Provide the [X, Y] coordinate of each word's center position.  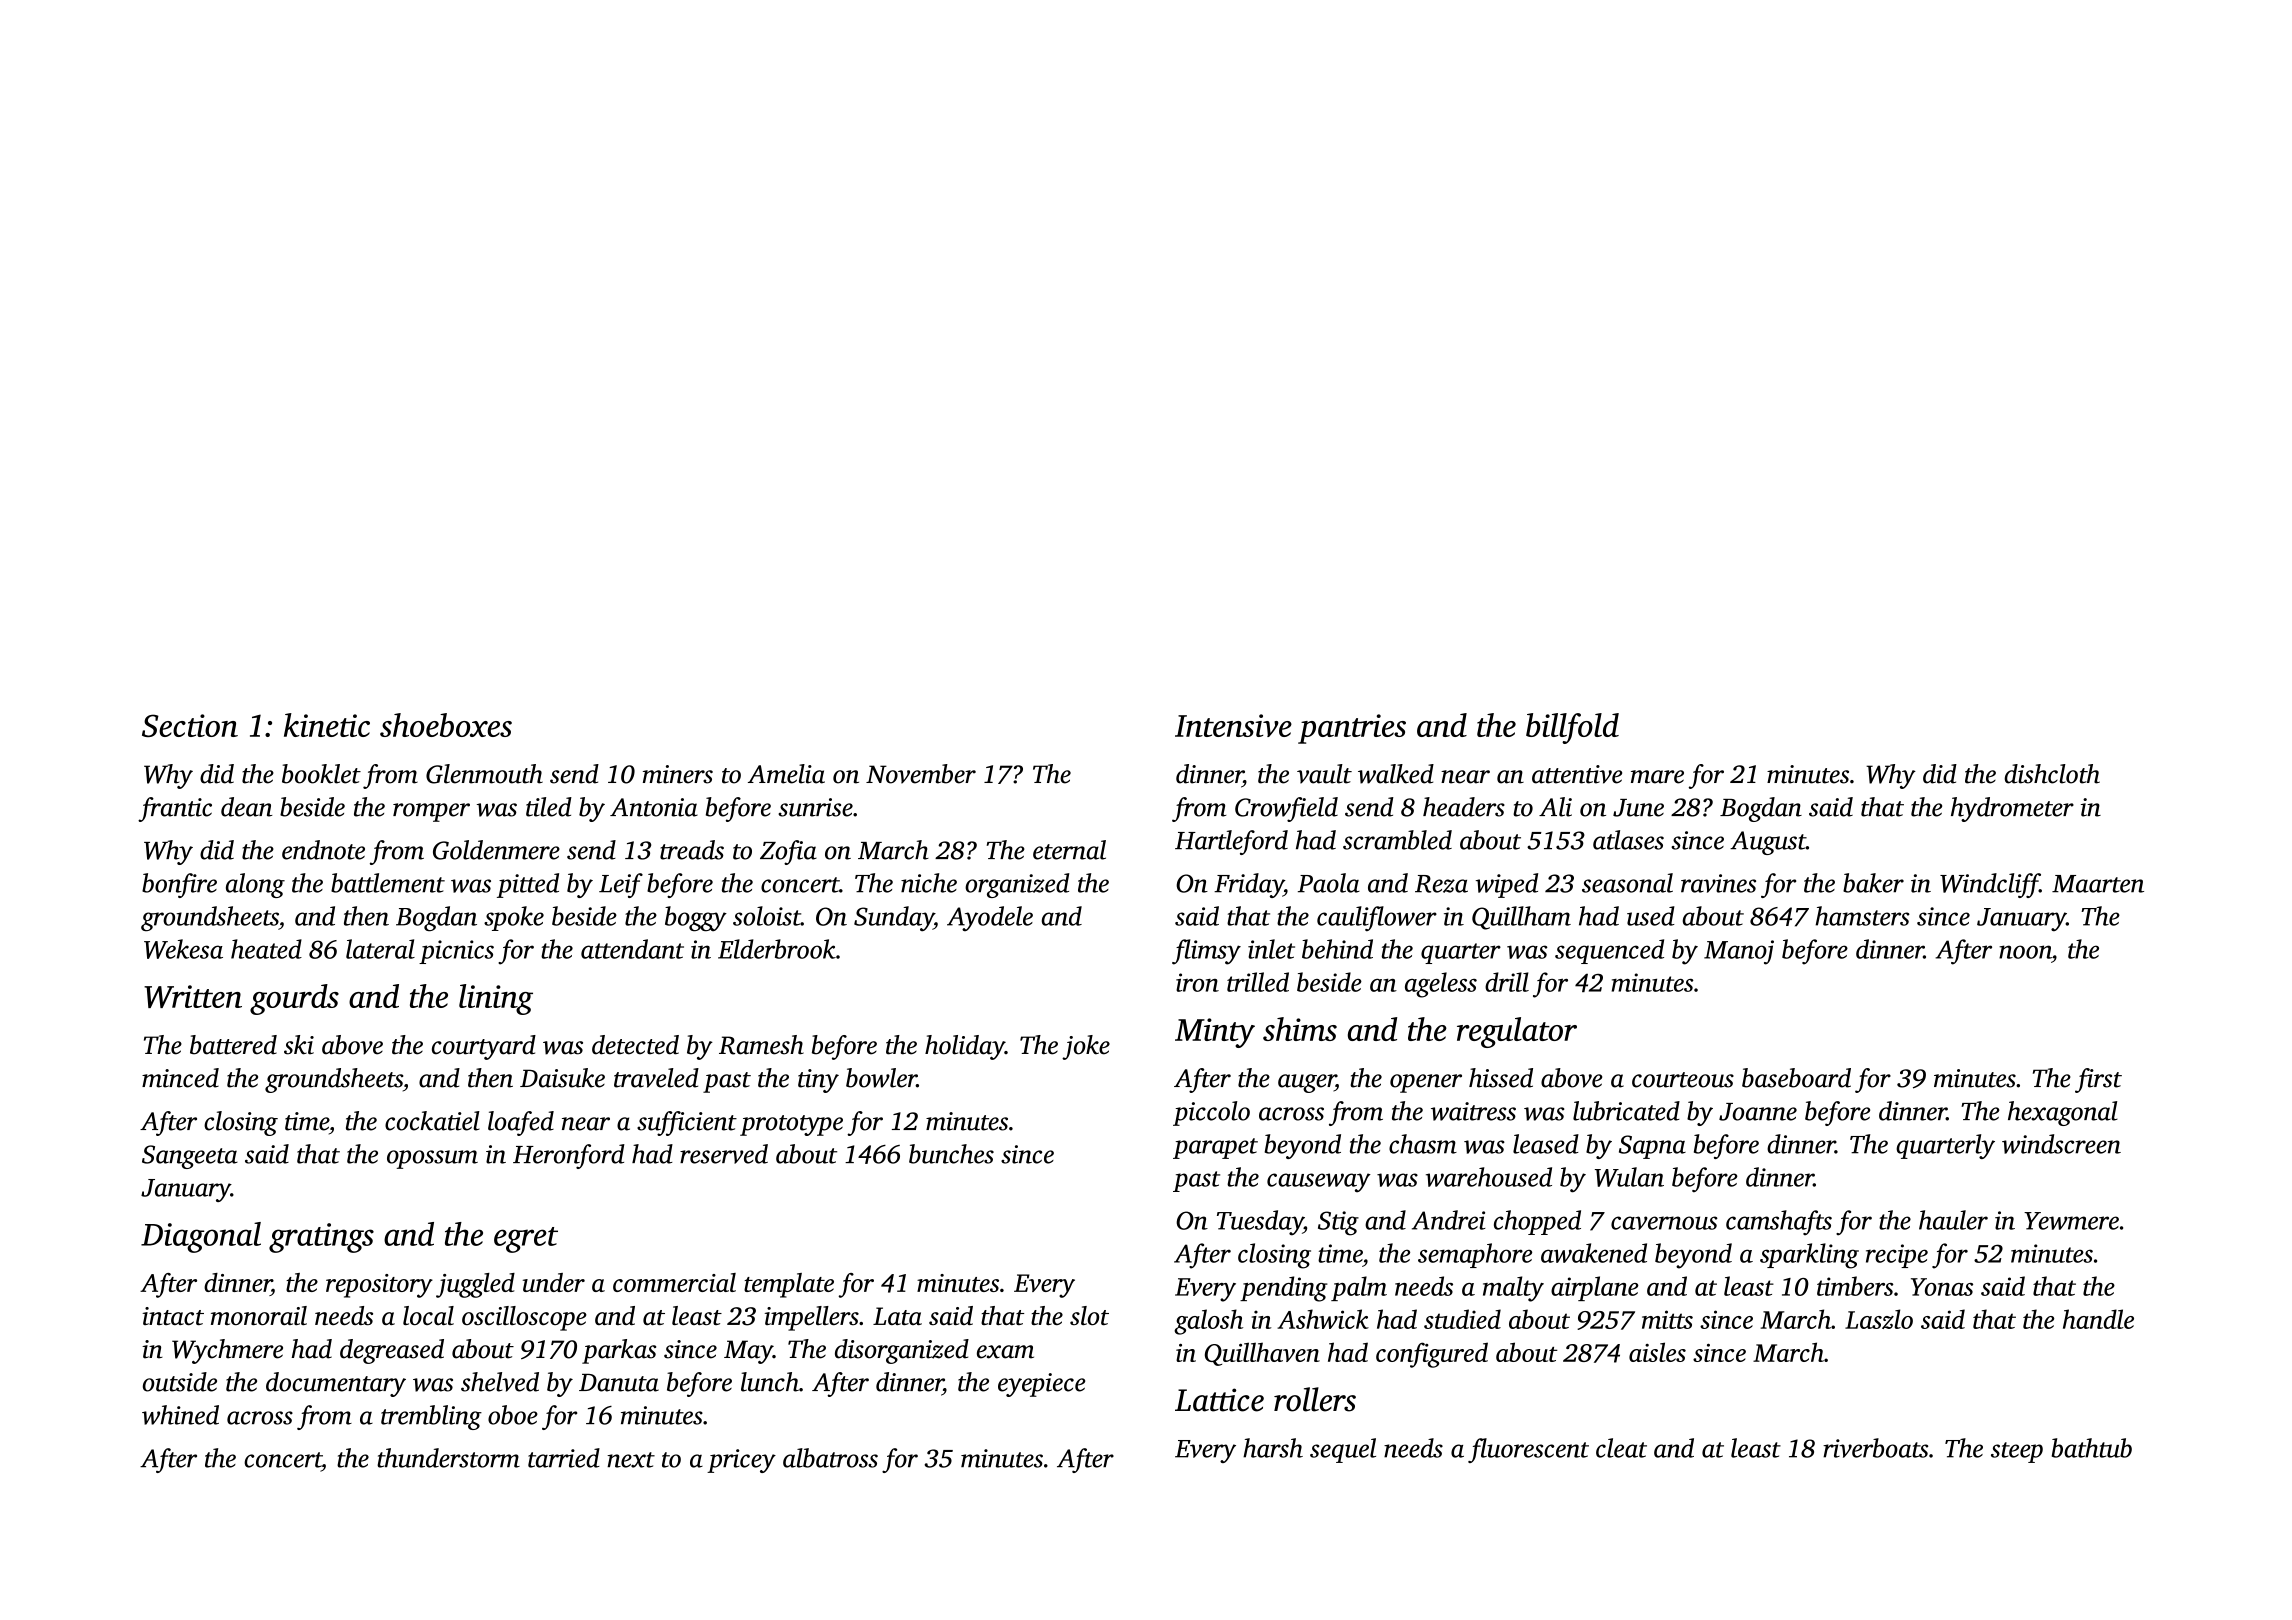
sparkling [1809, 1256]
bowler [881, 1078]
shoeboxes [446, 725]
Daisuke [562, 1078]
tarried [564, 1458]
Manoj [1739, 952]
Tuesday [1260, 1223]
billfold [1572, 728]
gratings [321, 1238]
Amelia [786, 774]
